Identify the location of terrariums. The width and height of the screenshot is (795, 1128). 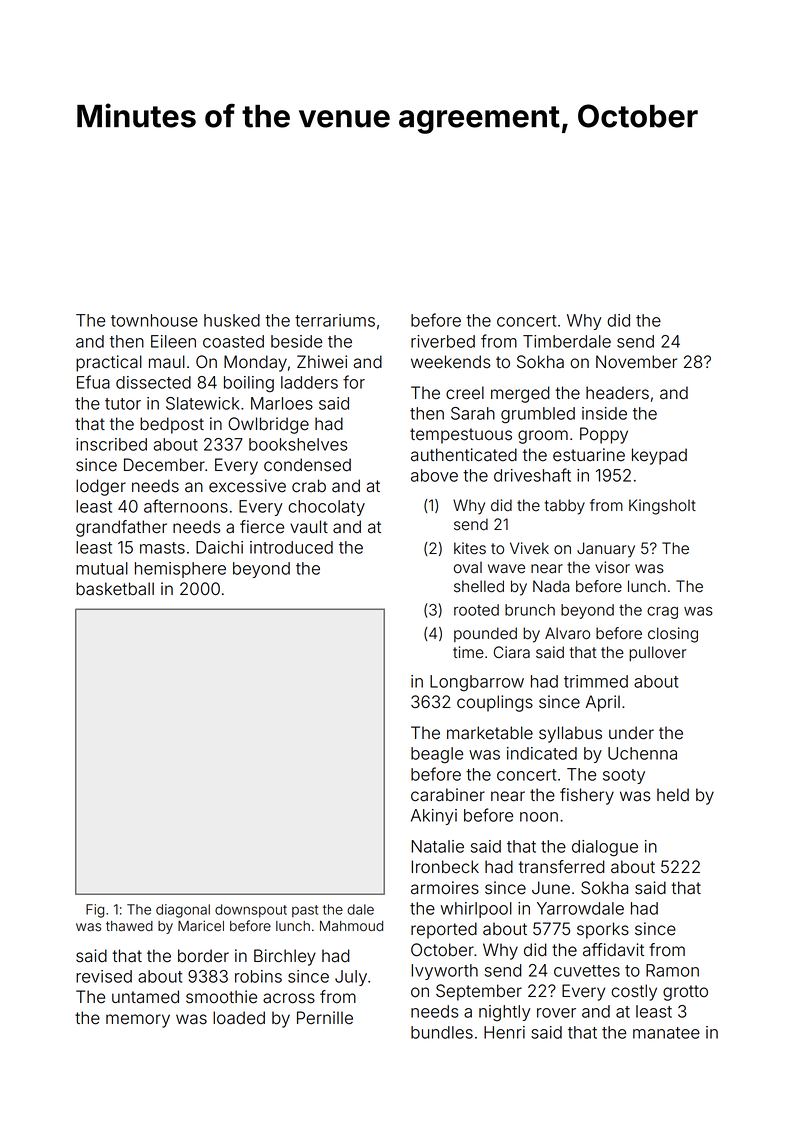
(335, 320).
